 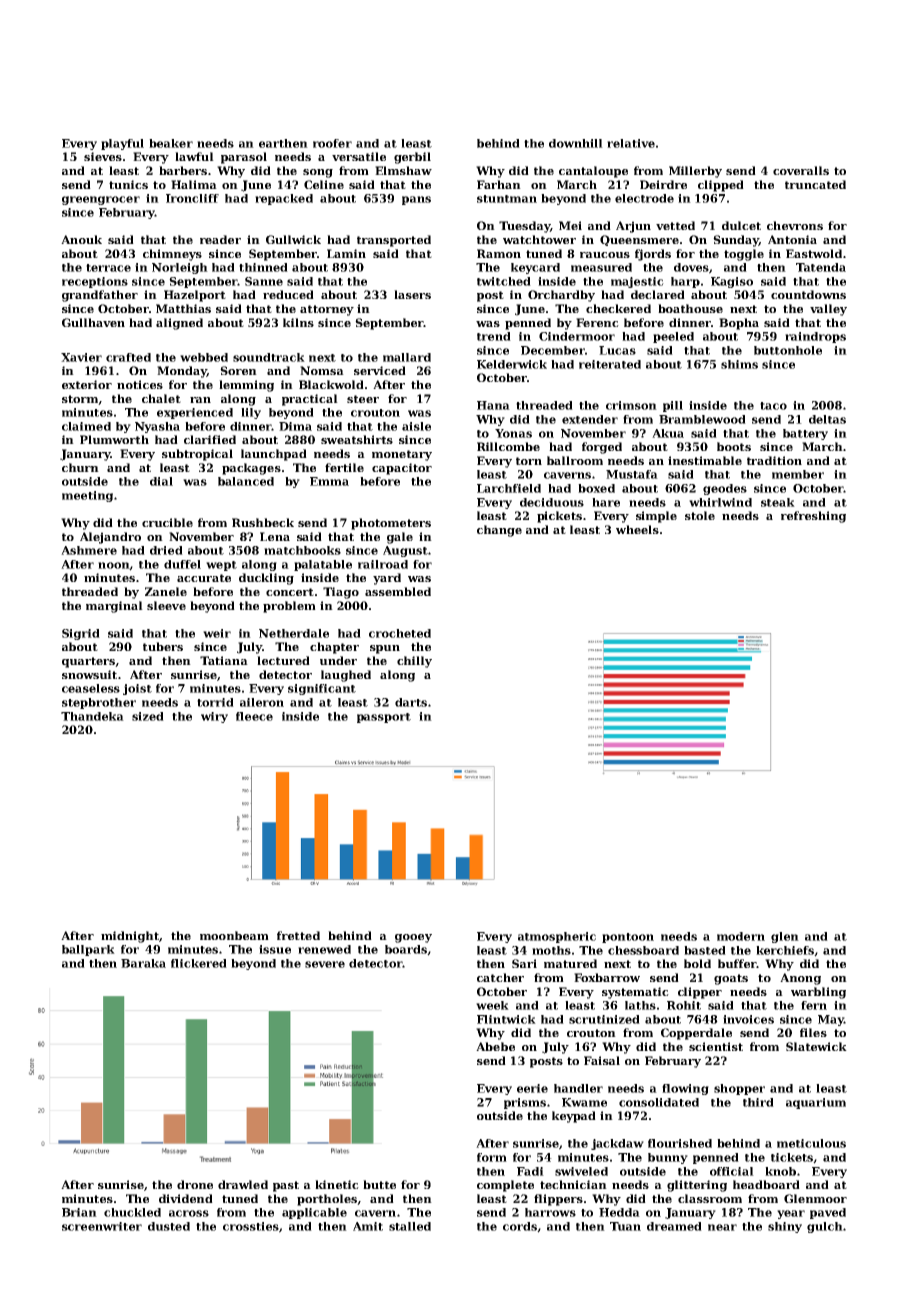 I want to click on drone, so click(x=195, y=1184).
